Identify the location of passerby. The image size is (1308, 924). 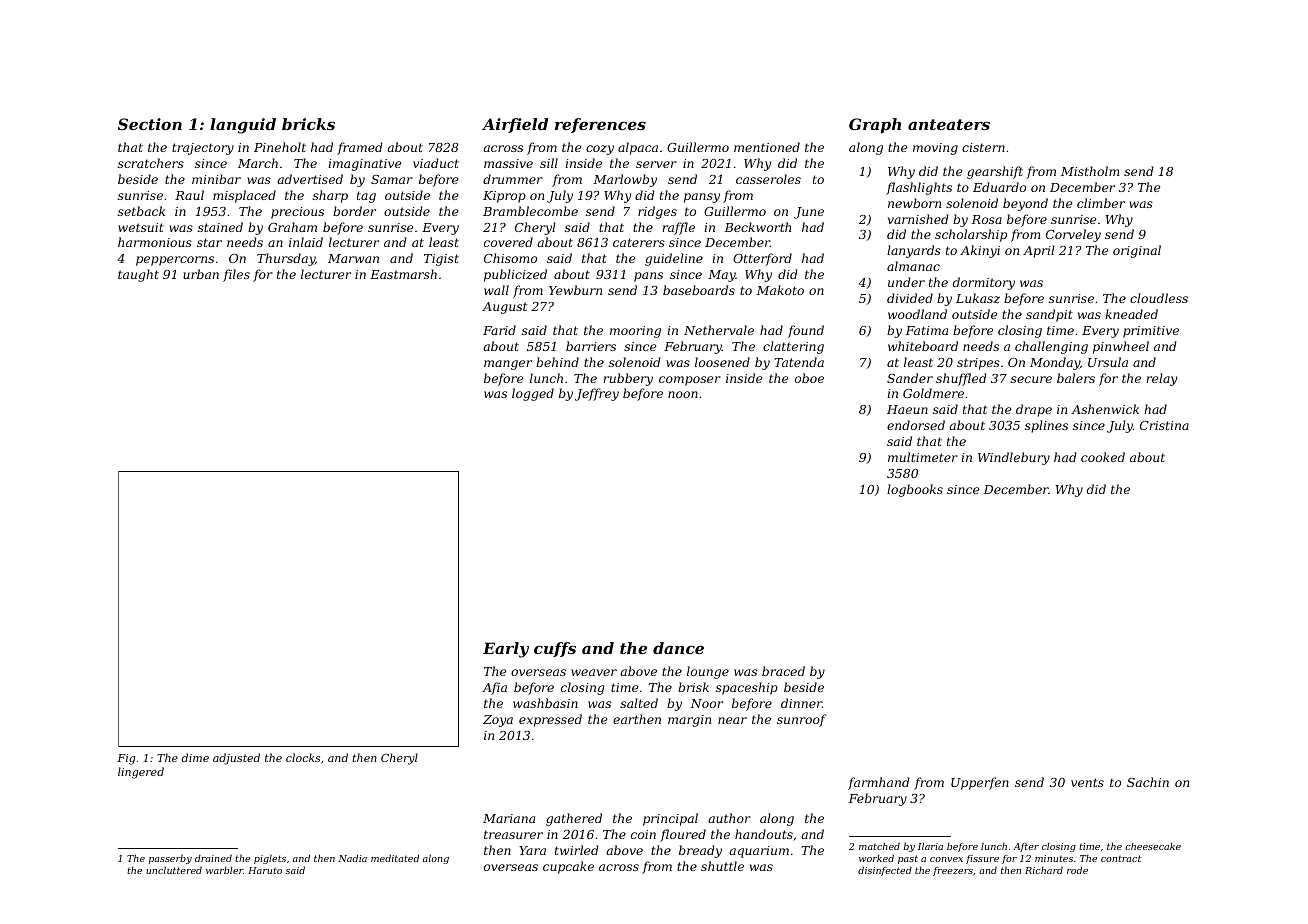
(170, 859).
